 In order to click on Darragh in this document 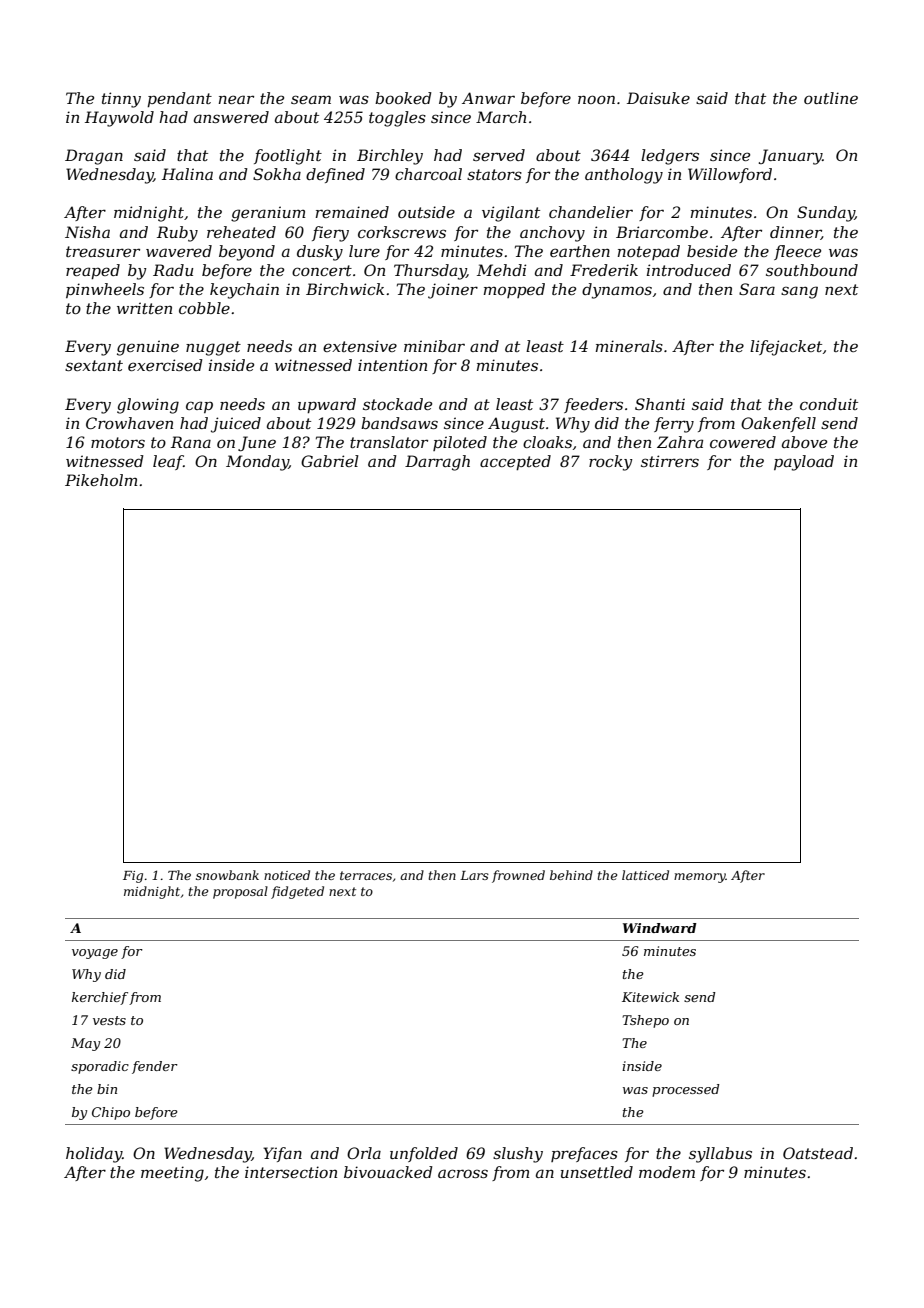, I will do `click(437, 463)`.
